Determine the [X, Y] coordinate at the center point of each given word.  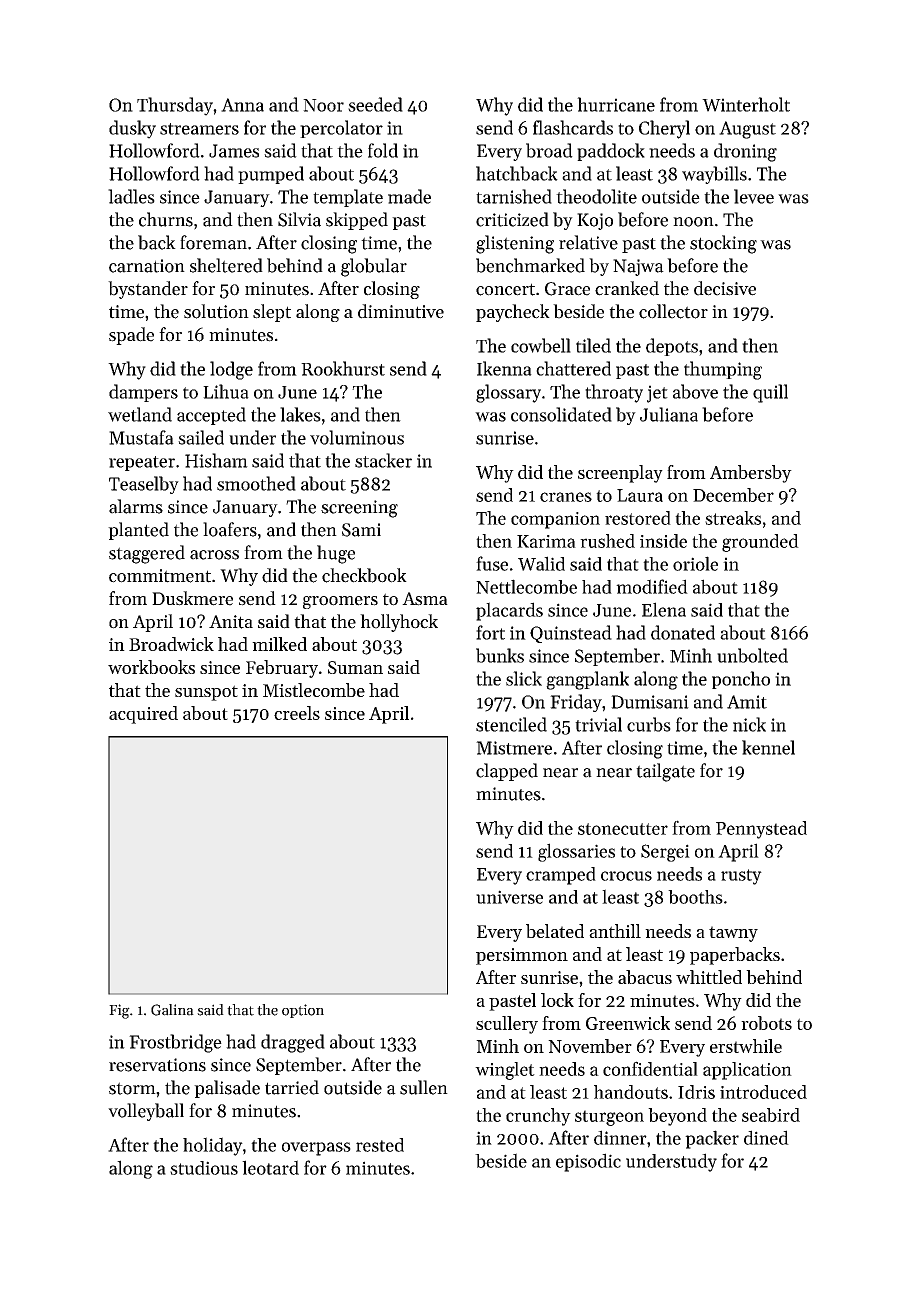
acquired [143, 715]
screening [359, 509]
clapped [507, 772]
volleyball [146, 1112]
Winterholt [746, 104]
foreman [213, 242]
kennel [768, 747]
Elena [664, 609]
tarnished [514, 196]
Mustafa [141, 437]
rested [380, 1145]
